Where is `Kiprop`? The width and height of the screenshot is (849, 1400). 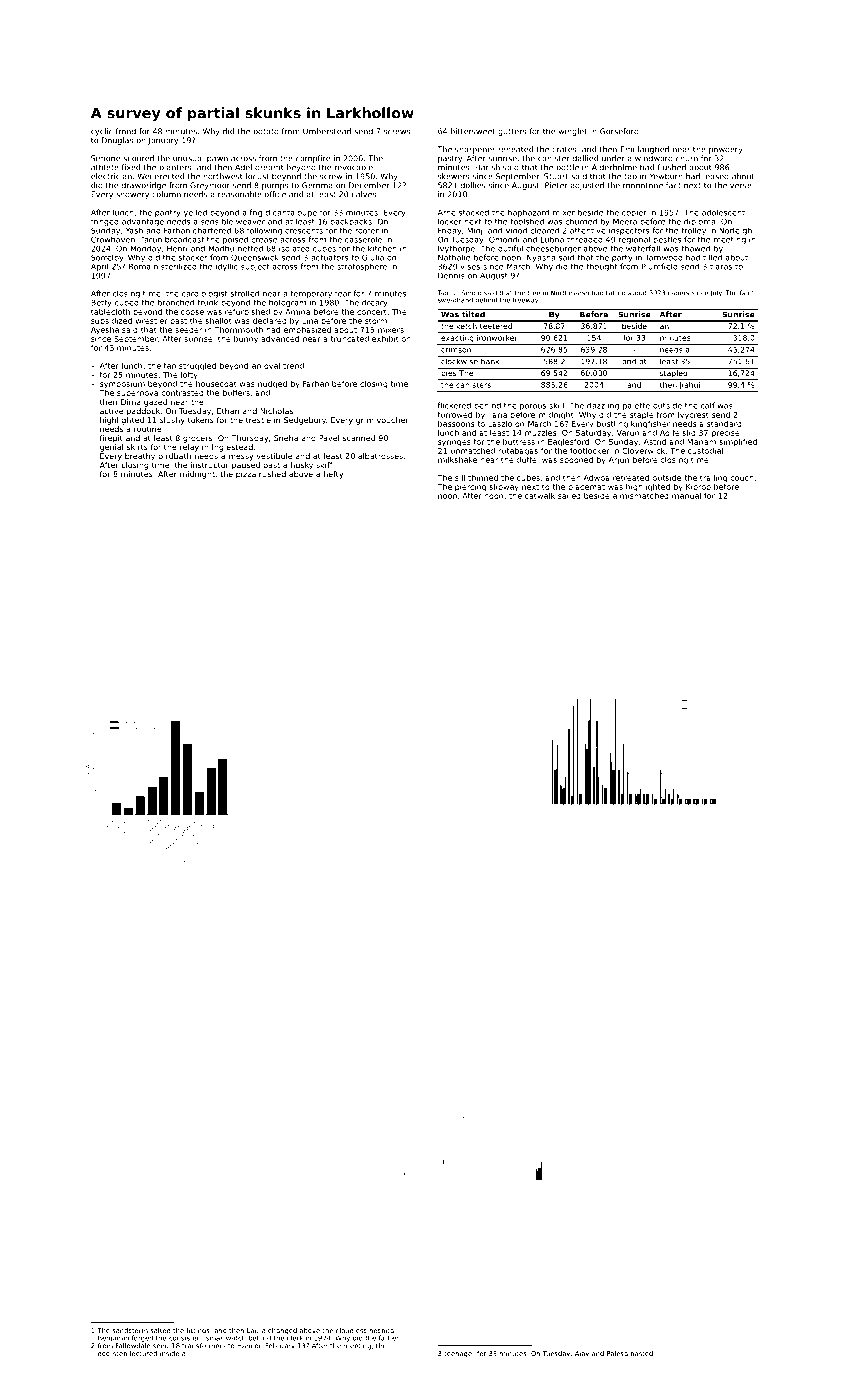
Kiprop is located at coordinates (698, 487).
